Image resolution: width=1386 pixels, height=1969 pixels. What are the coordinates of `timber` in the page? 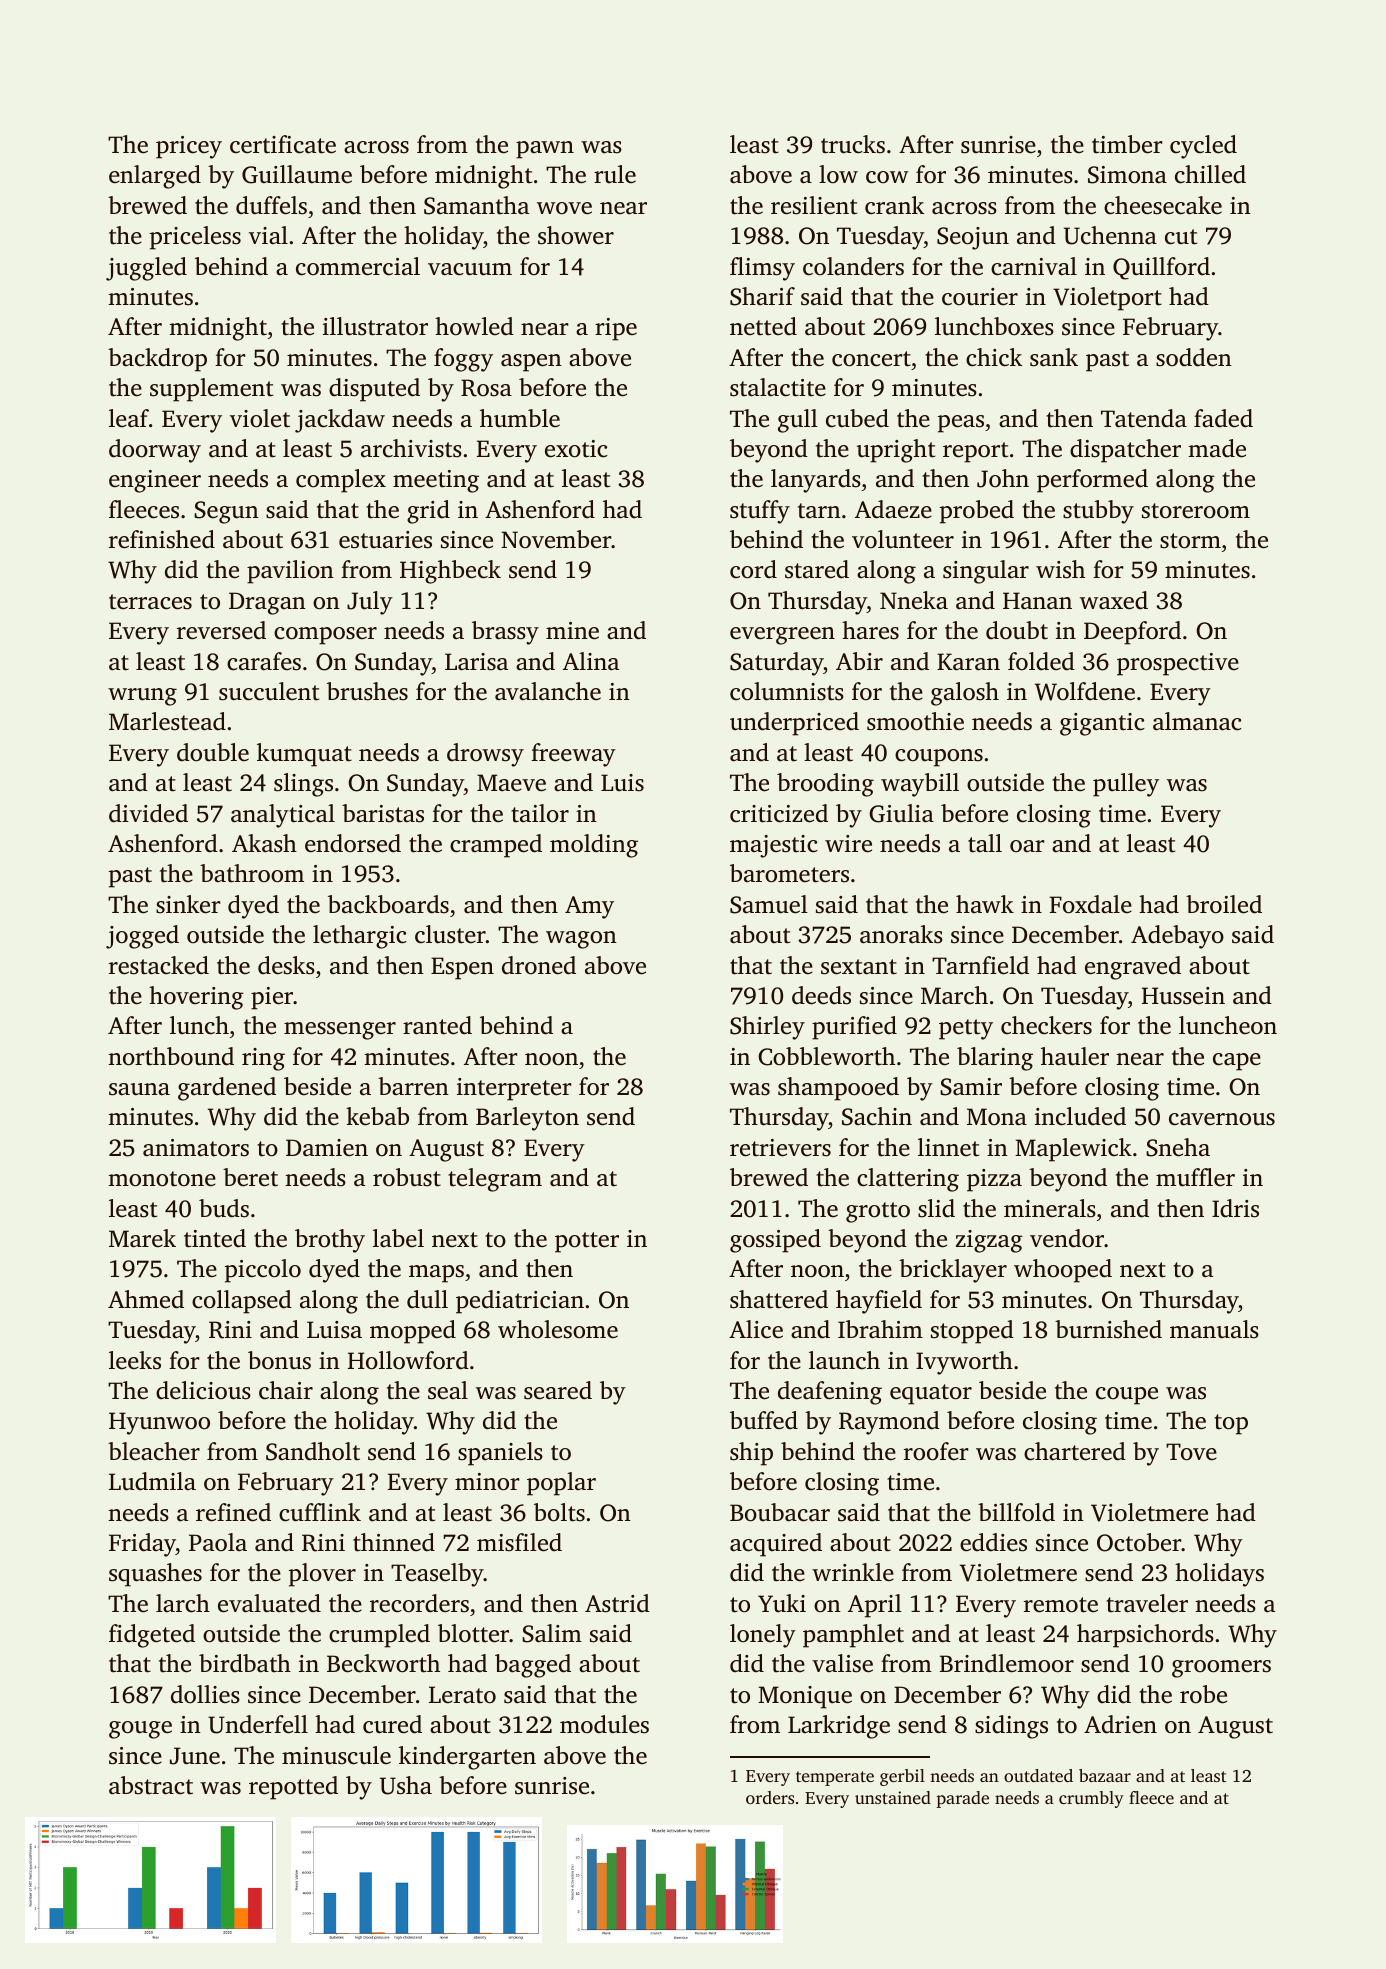 It's located at (1127, 144).
